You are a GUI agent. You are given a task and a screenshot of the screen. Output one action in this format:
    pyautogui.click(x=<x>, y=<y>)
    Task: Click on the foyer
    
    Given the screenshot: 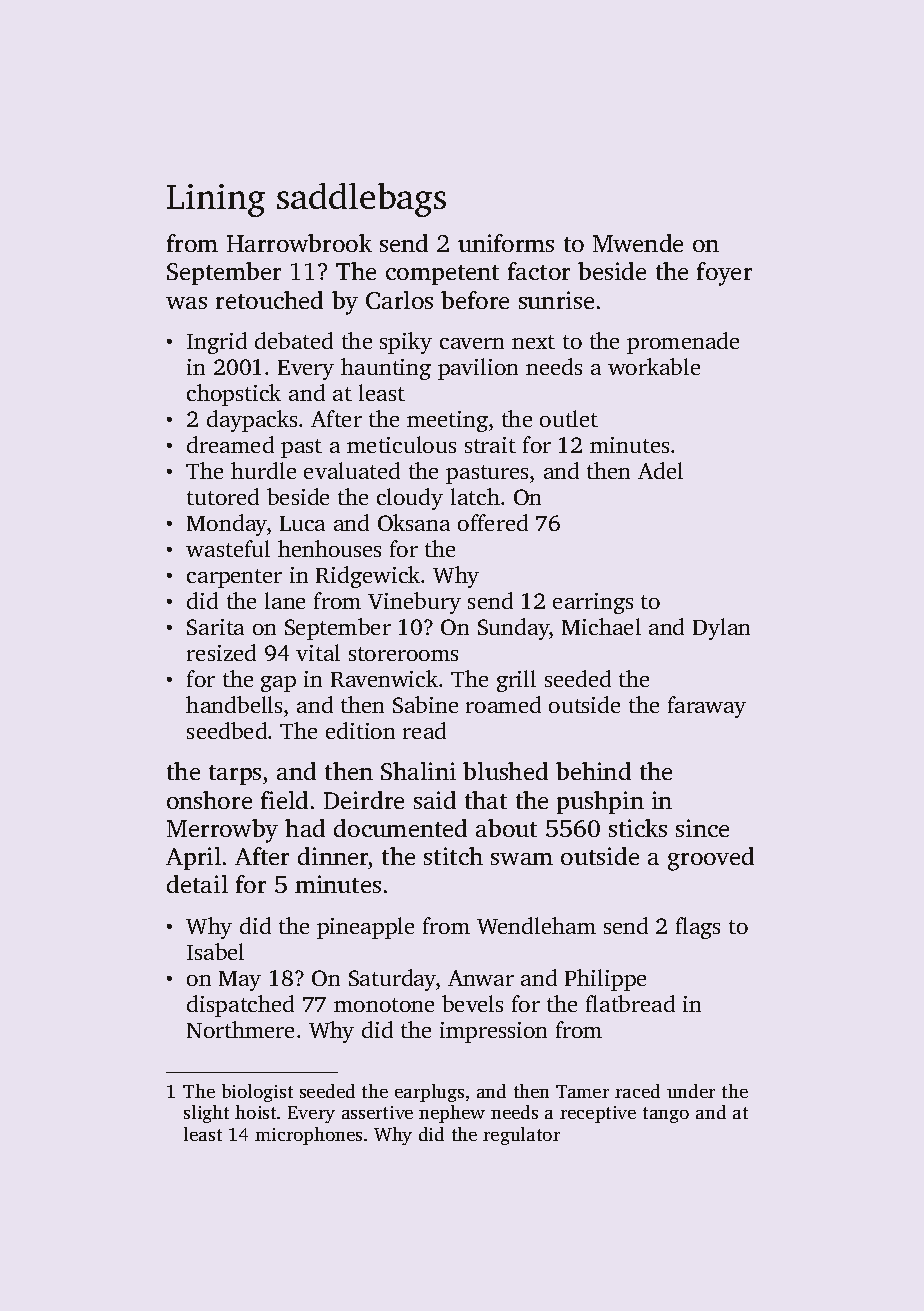 What is the action you would take?
    pyautogui.click(x=724, y=274)
